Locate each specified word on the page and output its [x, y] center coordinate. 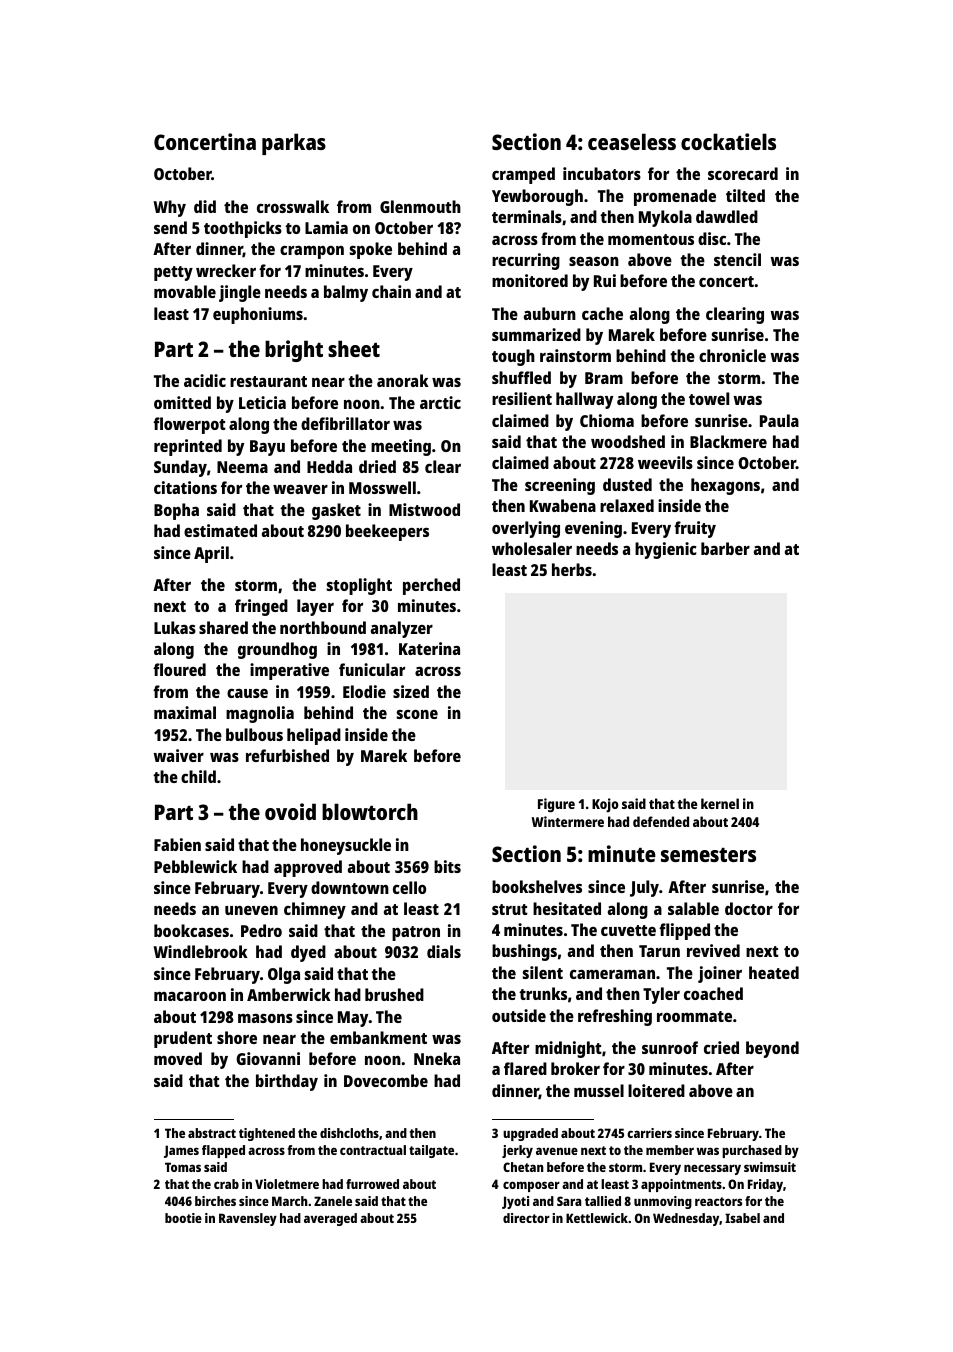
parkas [294, 144]
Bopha [176, 511]
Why [169, 208]
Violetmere [287, 1184]
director [526, 1218]
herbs [572, 569]
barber [725, 548]
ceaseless [632, 141]
